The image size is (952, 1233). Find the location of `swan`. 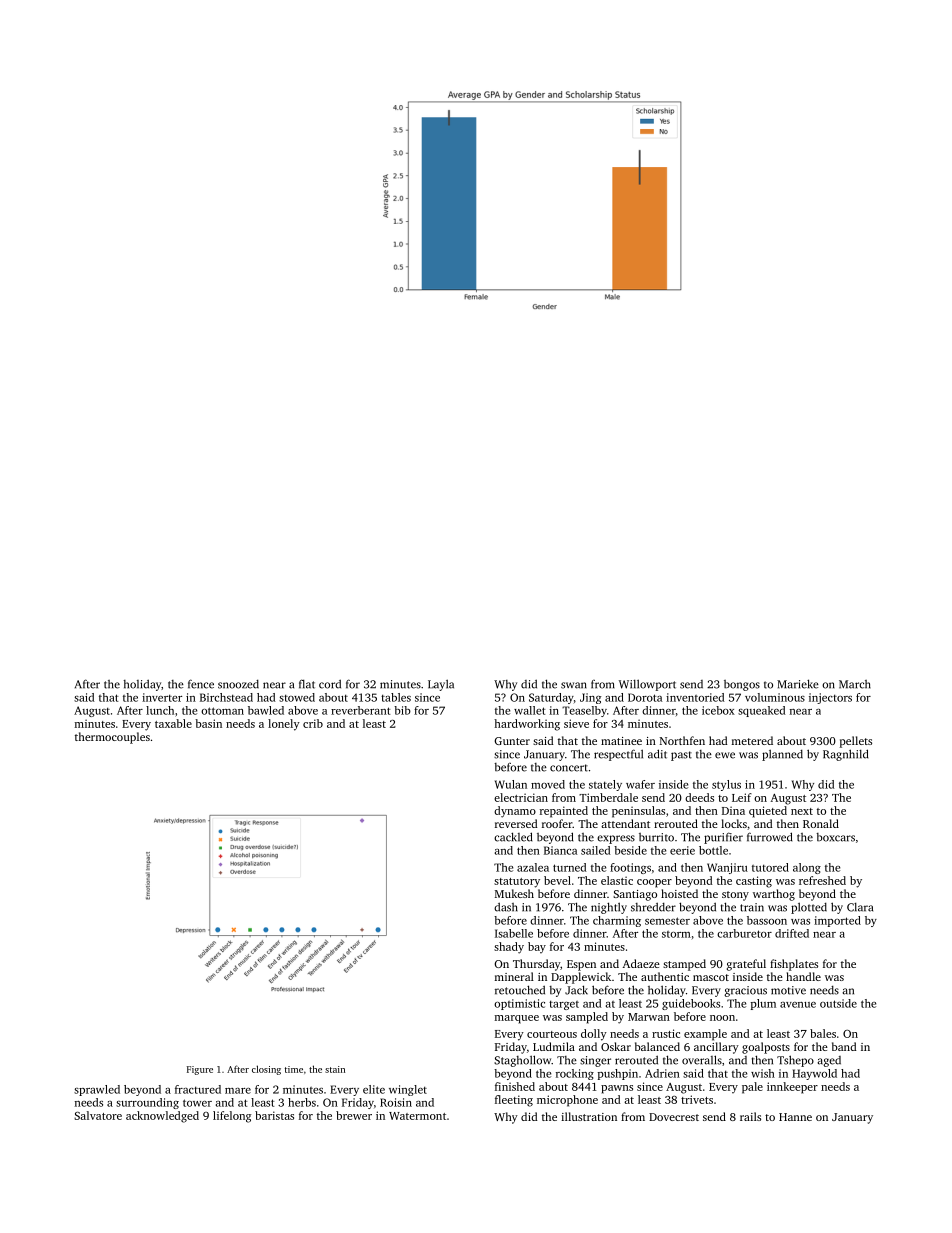

swan is located at coordinates (574, 685).
